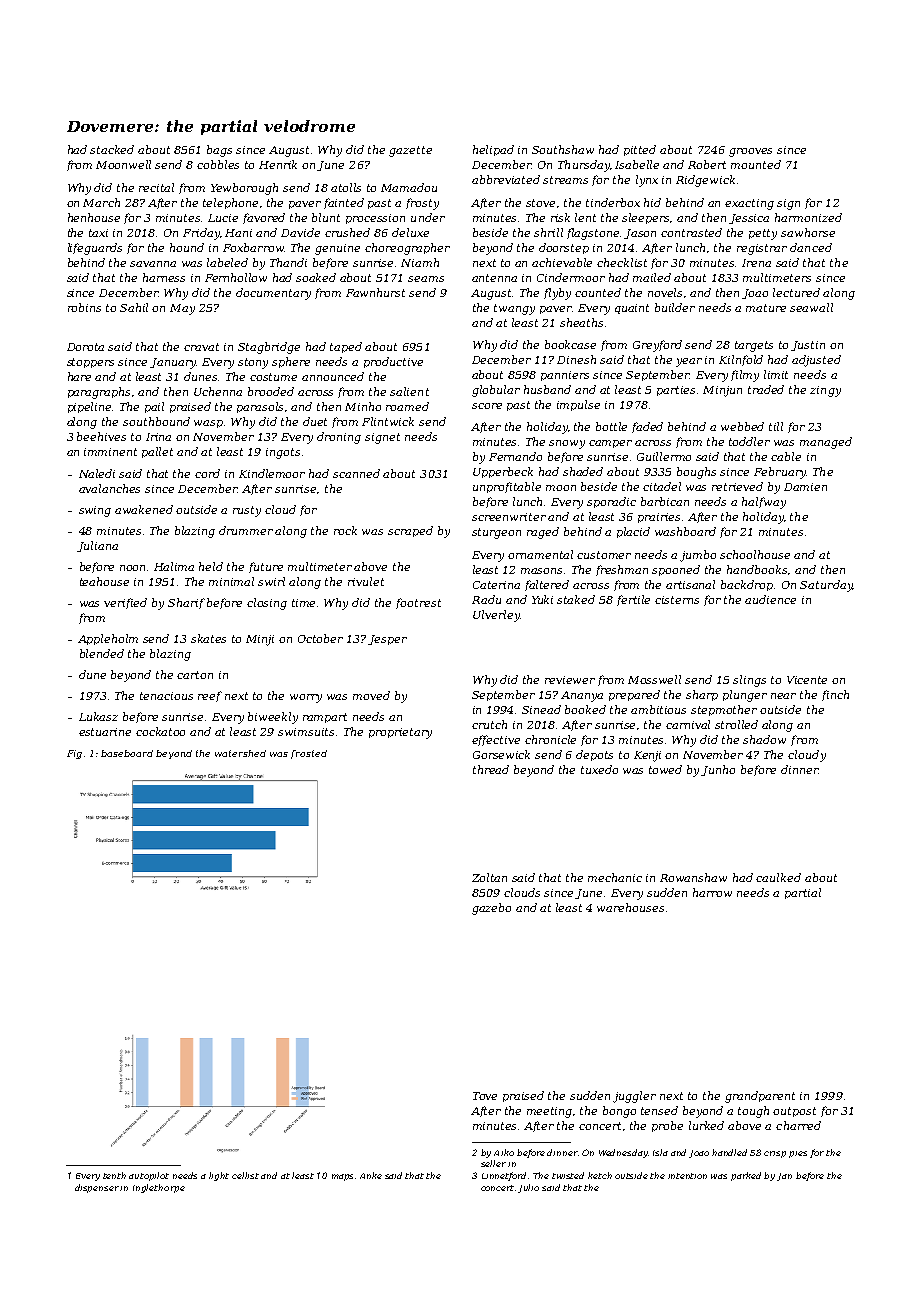  I want to click on warehouses, so click(630, 907).
